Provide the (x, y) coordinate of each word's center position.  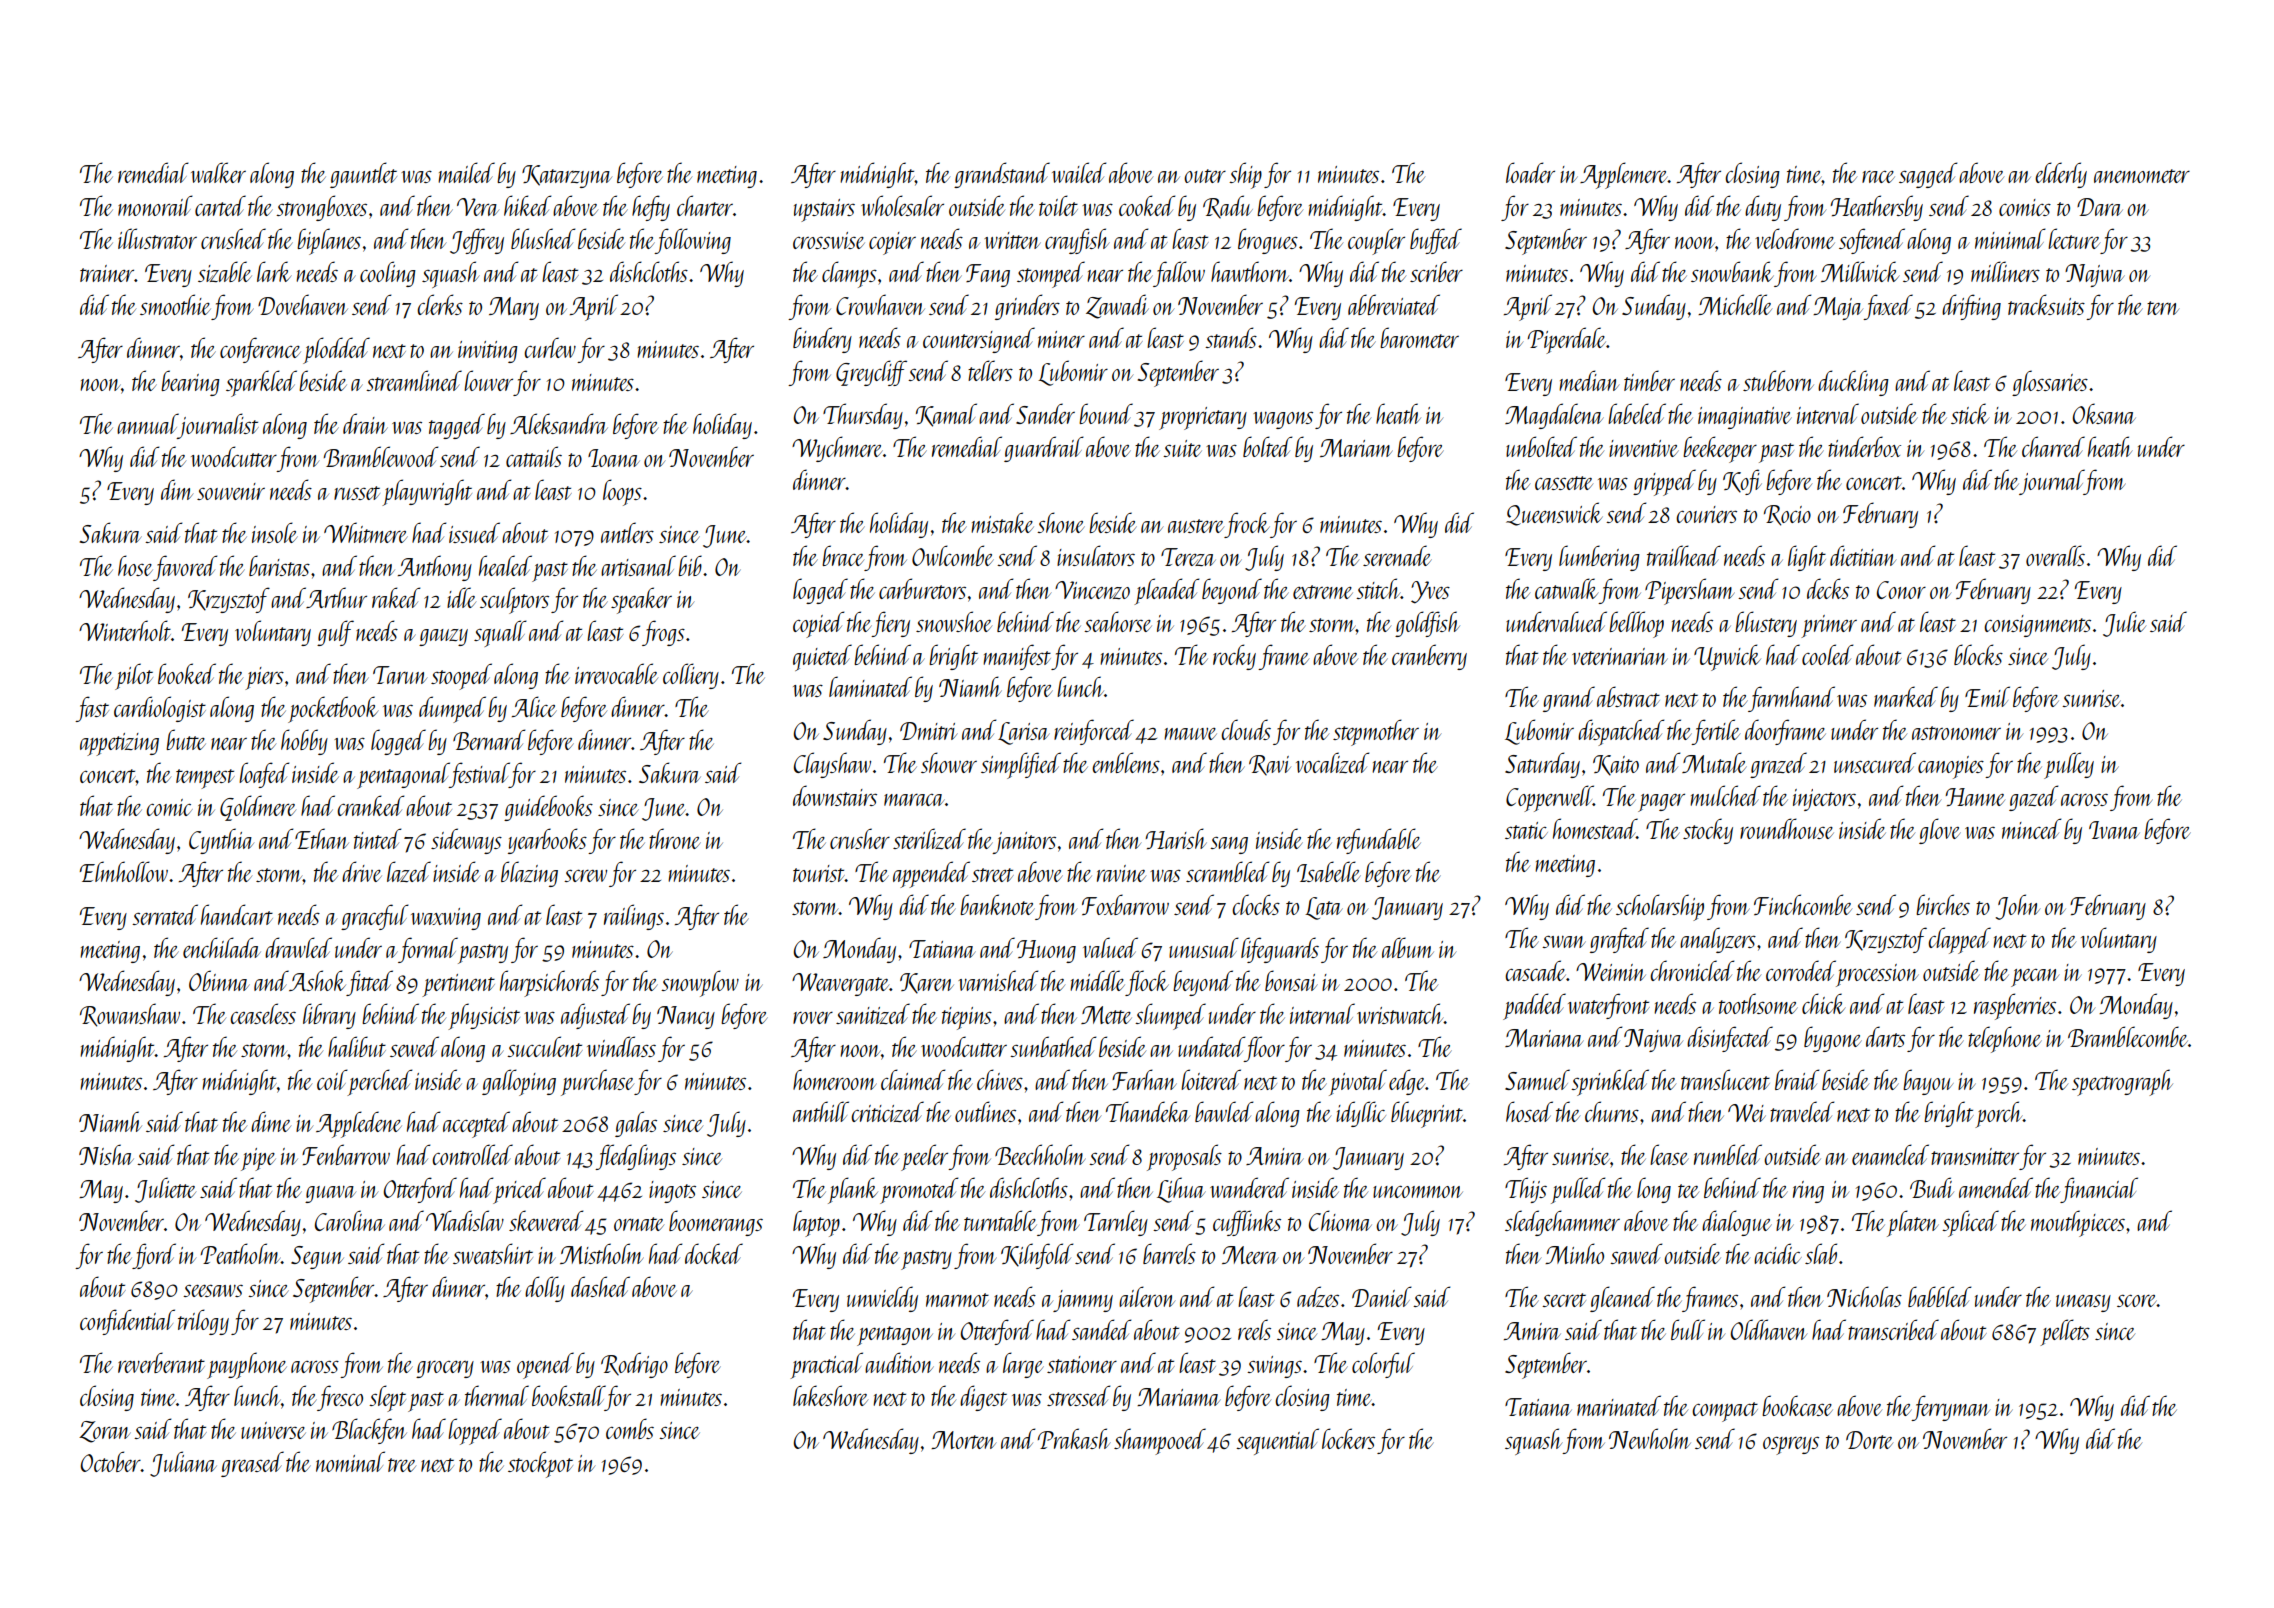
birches (1943, 904)
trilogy (203, 1322)
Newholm (1650, 1438)
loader (1530, 172)
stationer (1082, 1364)
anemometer (2142, 176)
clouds (1246, 729)
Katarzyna (567, 176)
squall (500, 633)
